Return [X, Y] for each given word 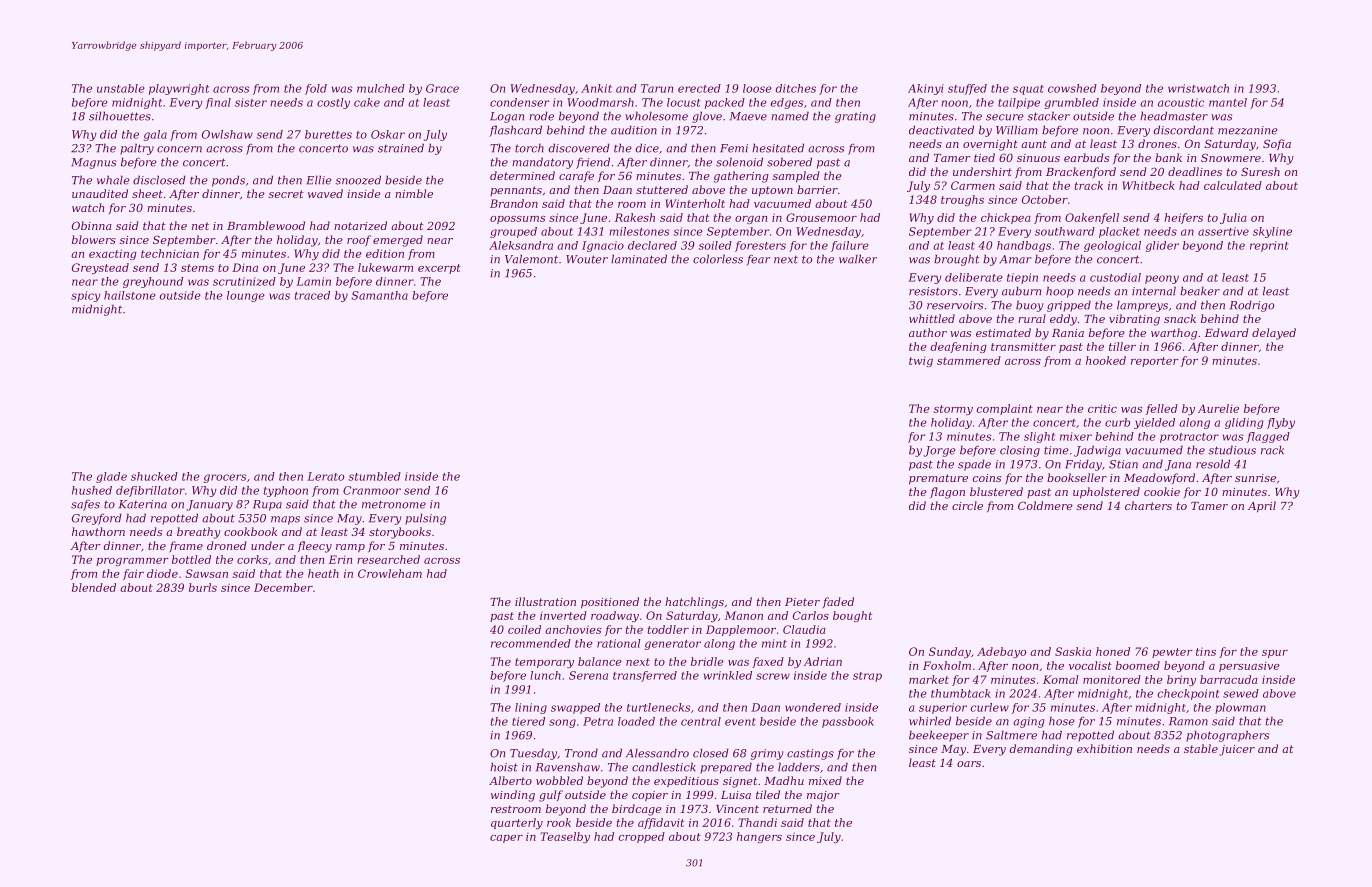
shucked [154, 476]
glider [1162, 246]
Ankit [596, 88]
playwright [179, 89]
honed [1113, 651]
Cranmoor [372, 490]
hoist [504, 767]
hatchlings [694, 603]
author [928, 332]
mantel [1228, 102]
